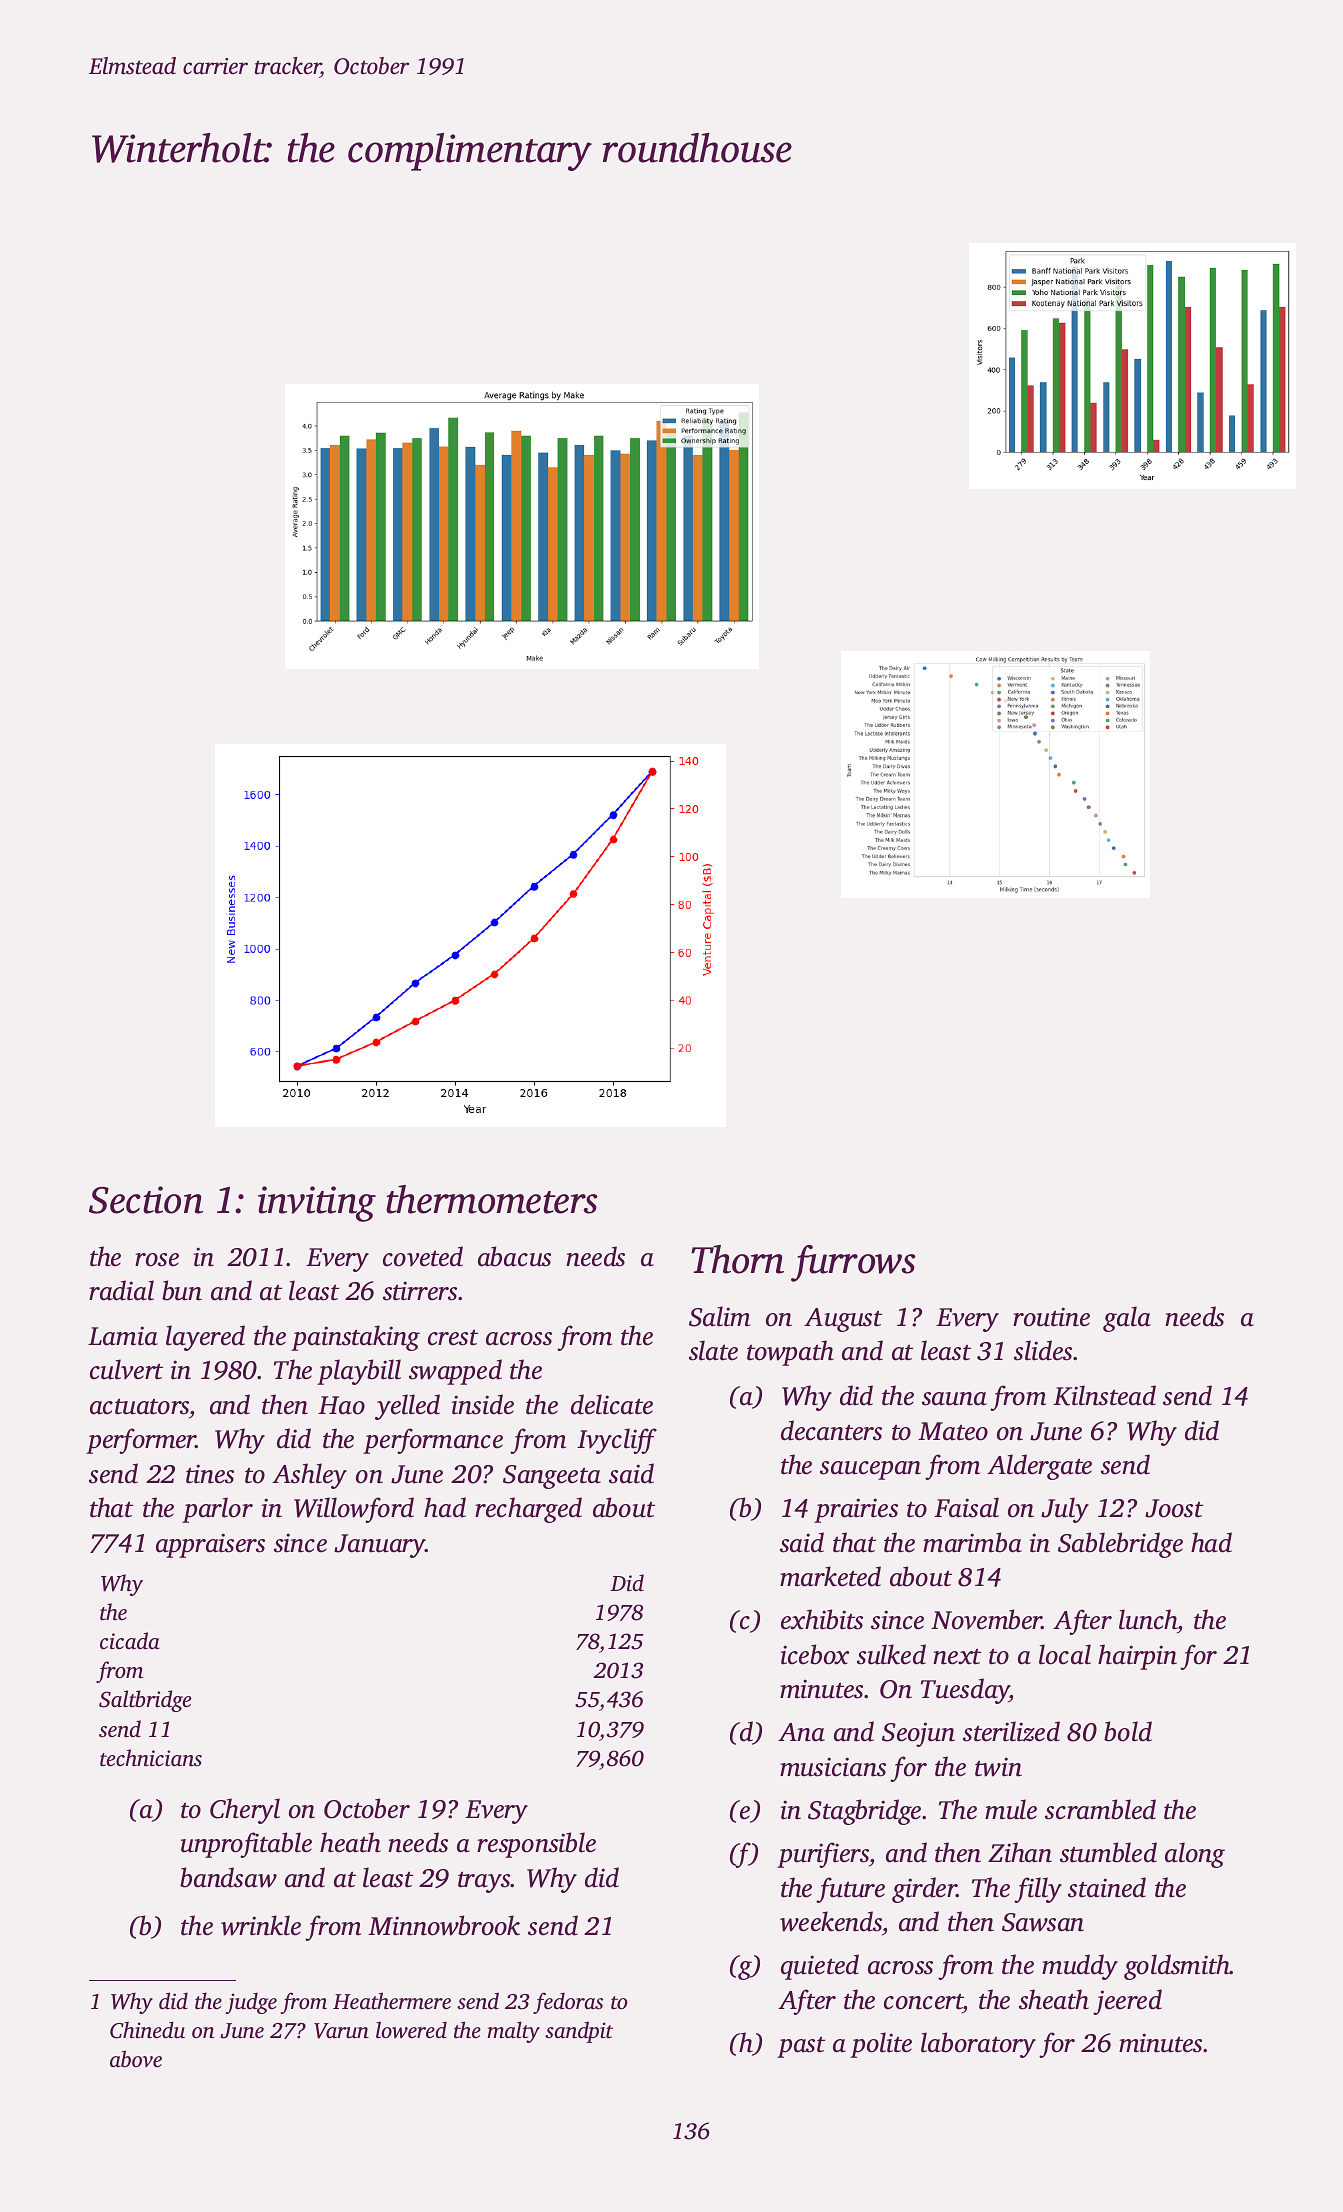 Image resolution: width=1343 pixels, height=2212 pixels. What do you see at coordinates (146, 1200) in the document?
I see `Section` at bounding box center [146, 1200].
